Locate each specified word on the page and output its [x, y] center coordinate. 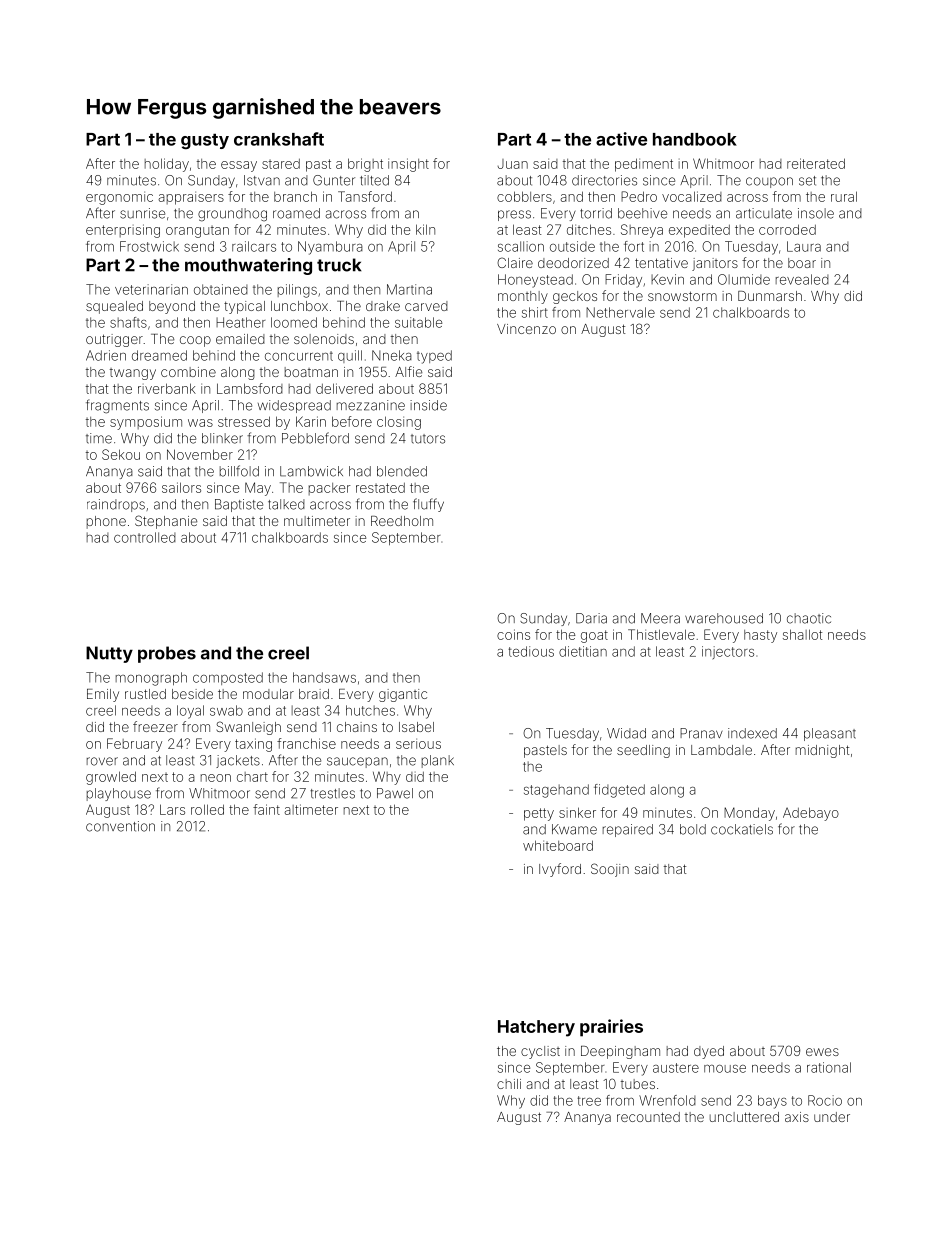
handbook [695, 139]
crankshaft [279, 139]
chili [509, 1084]
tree [589, 1101]
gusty [205, 141]
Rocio [825, 1100]
